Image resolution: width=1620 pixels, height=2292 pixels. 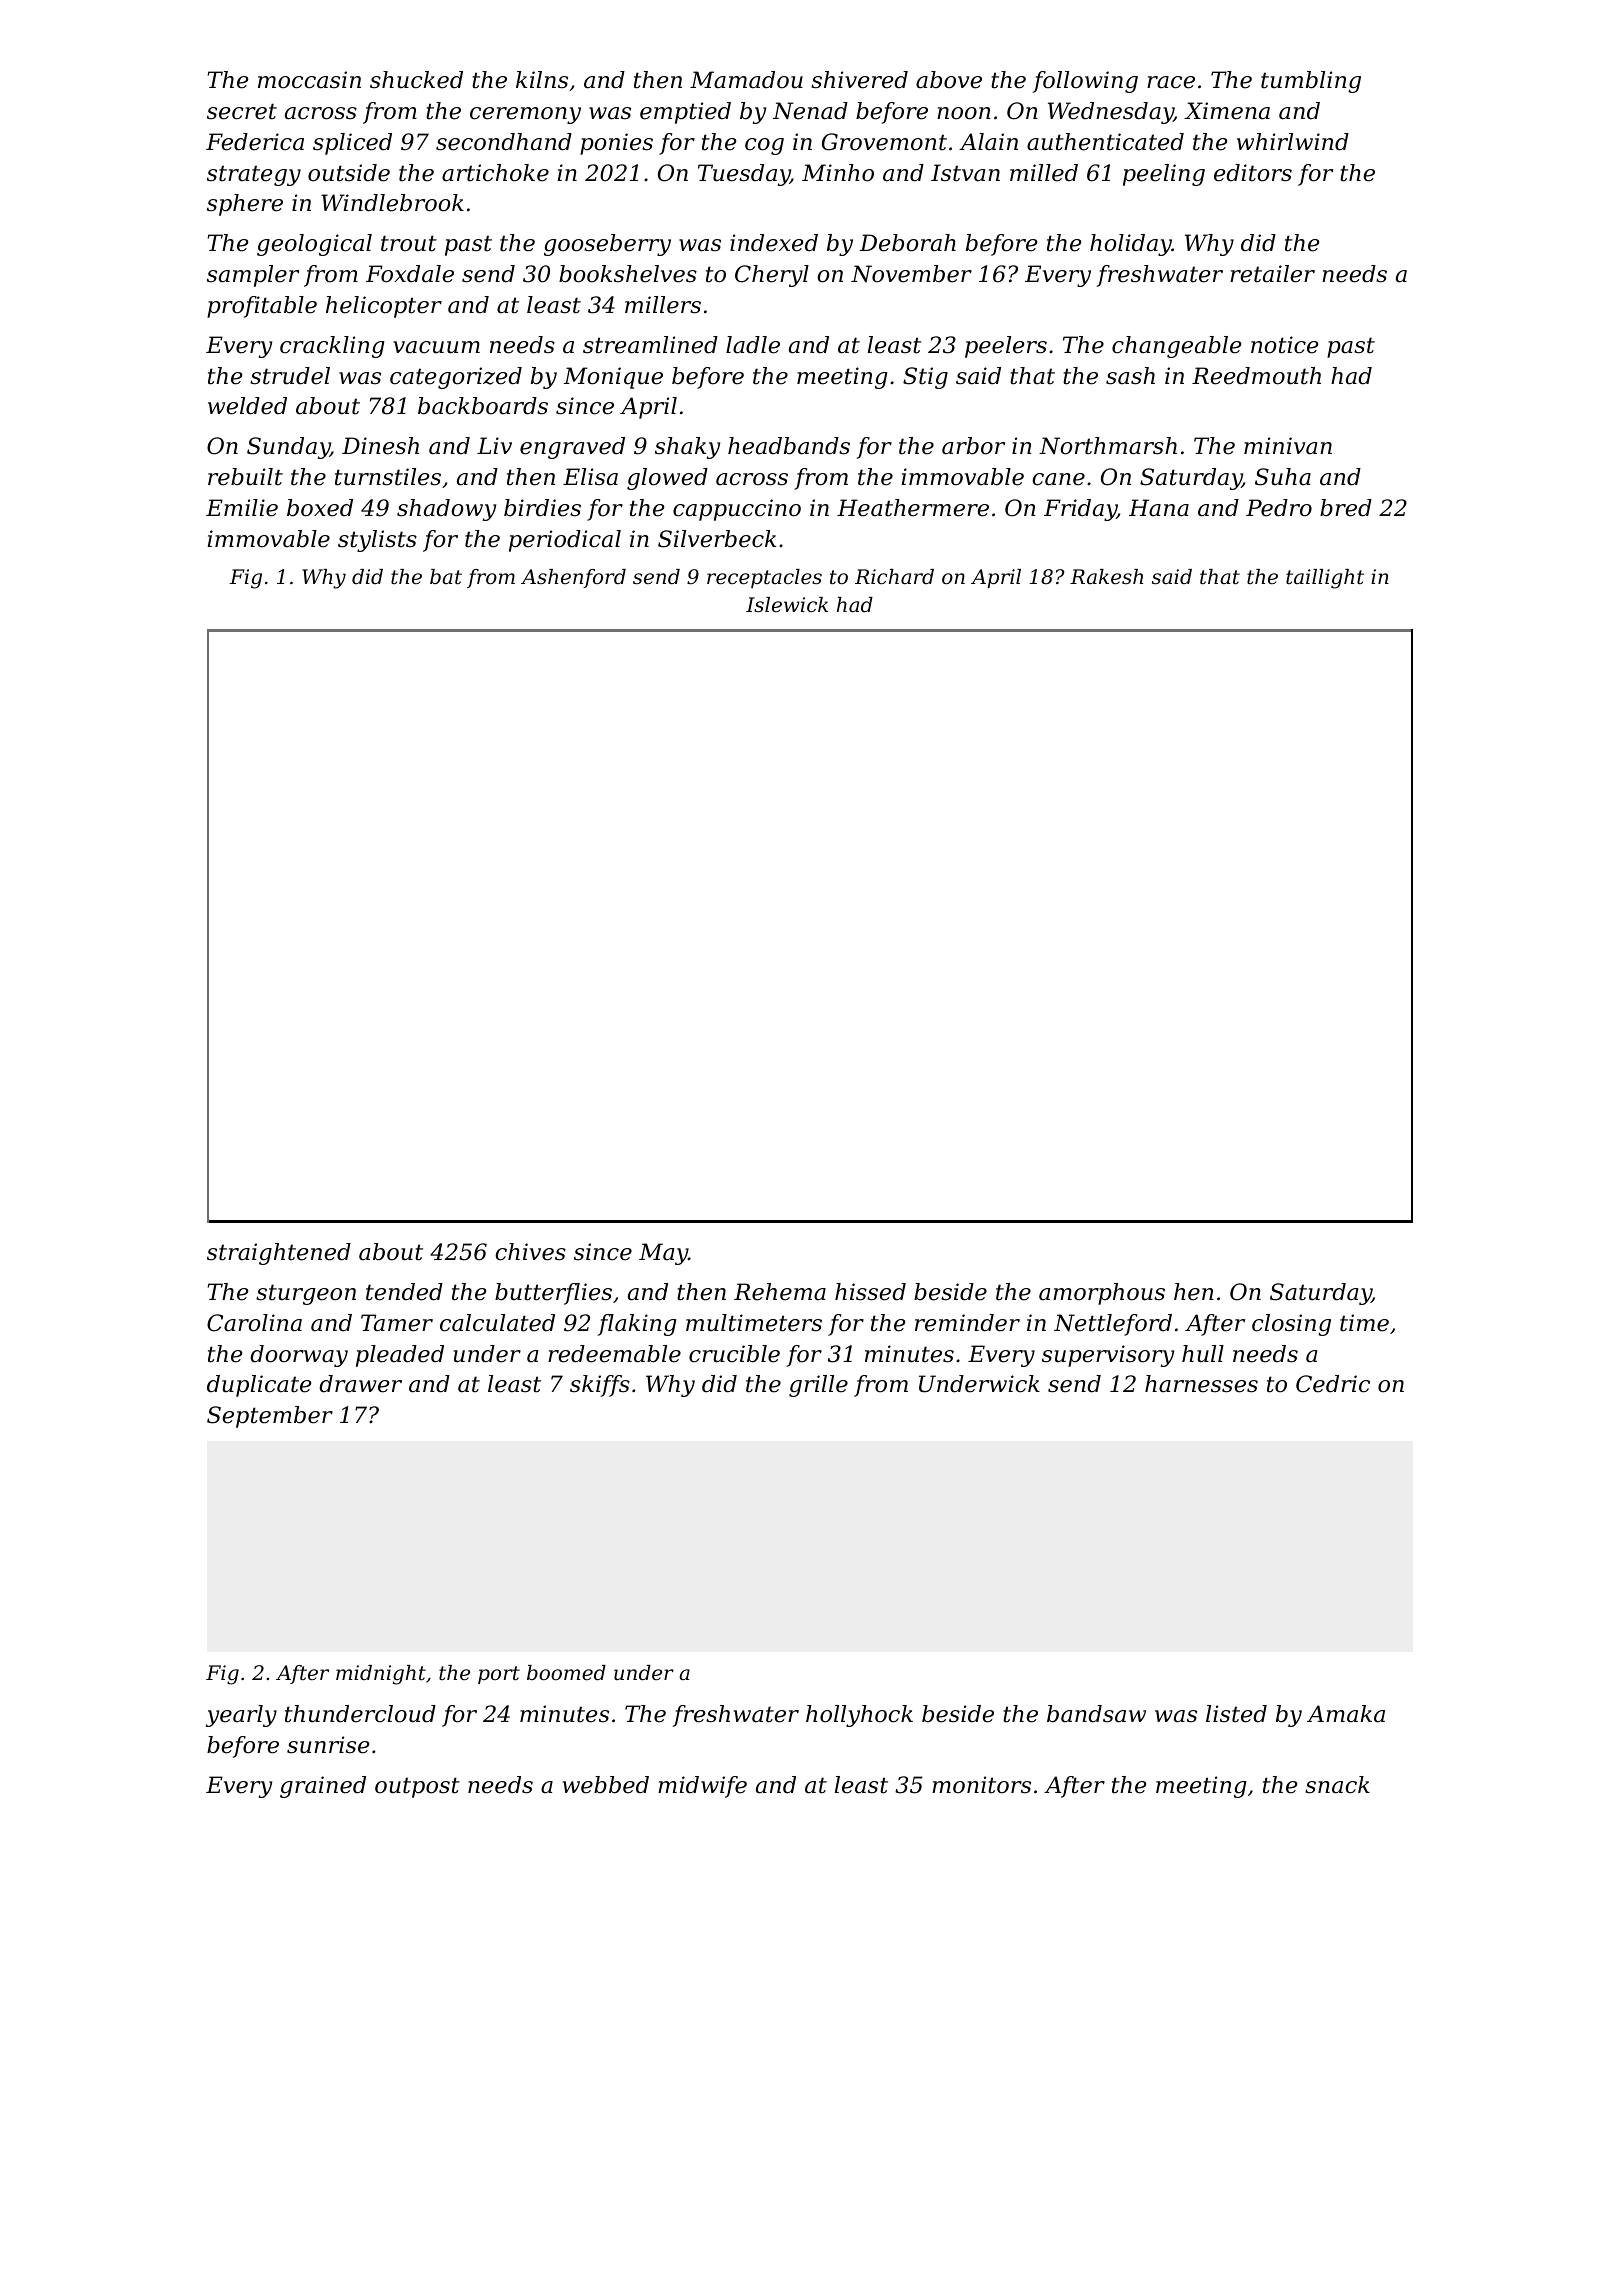 What do you see at coordinates (717, 539) in the image?
I see `Silverbeck` at bounding box center [717, 539].
